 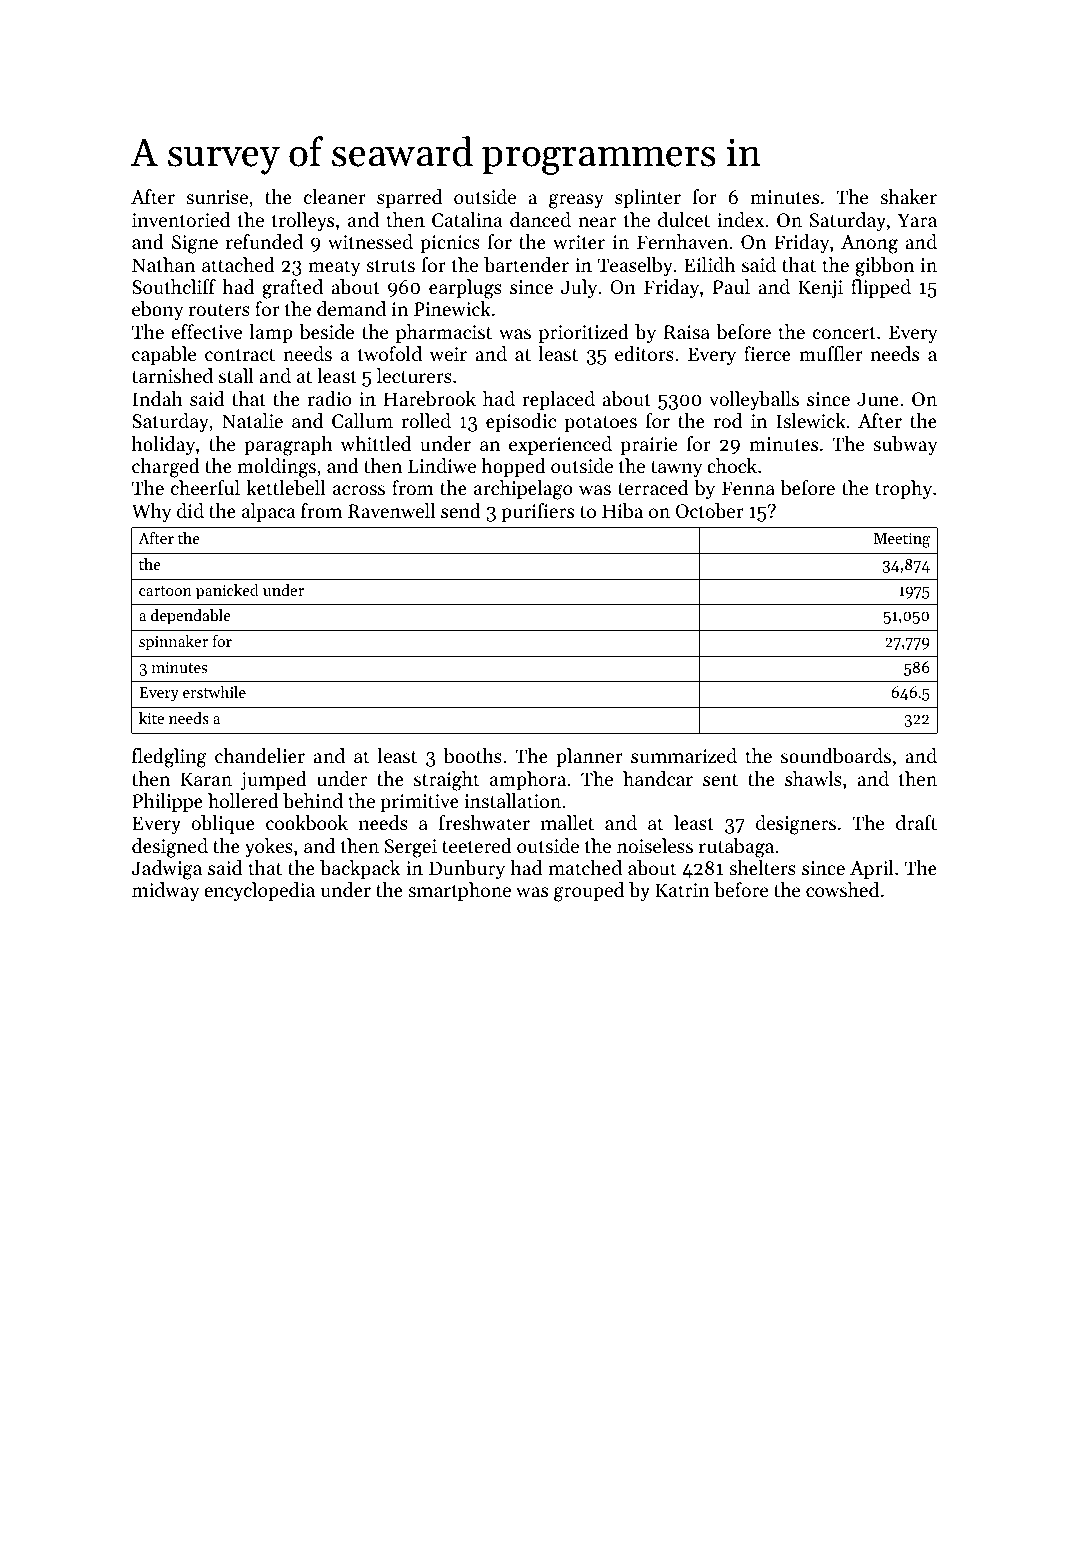 What do you see at coordinates (190, 510) in the screenshot?
I see `did` at bounding box center [190, 510].
